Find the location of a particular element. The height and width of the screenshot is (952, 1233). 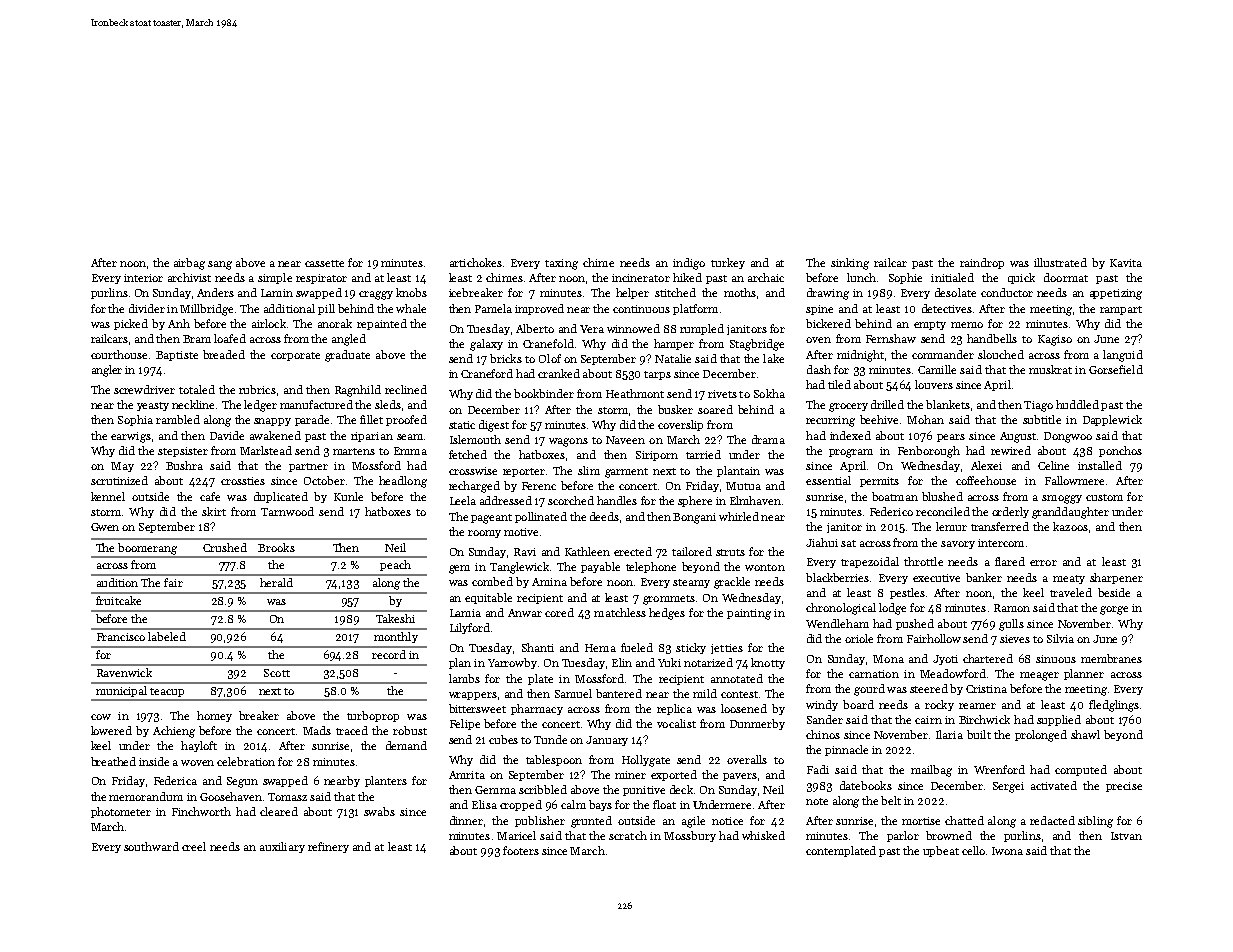

Natalie is located at coordinates (673, 358).
